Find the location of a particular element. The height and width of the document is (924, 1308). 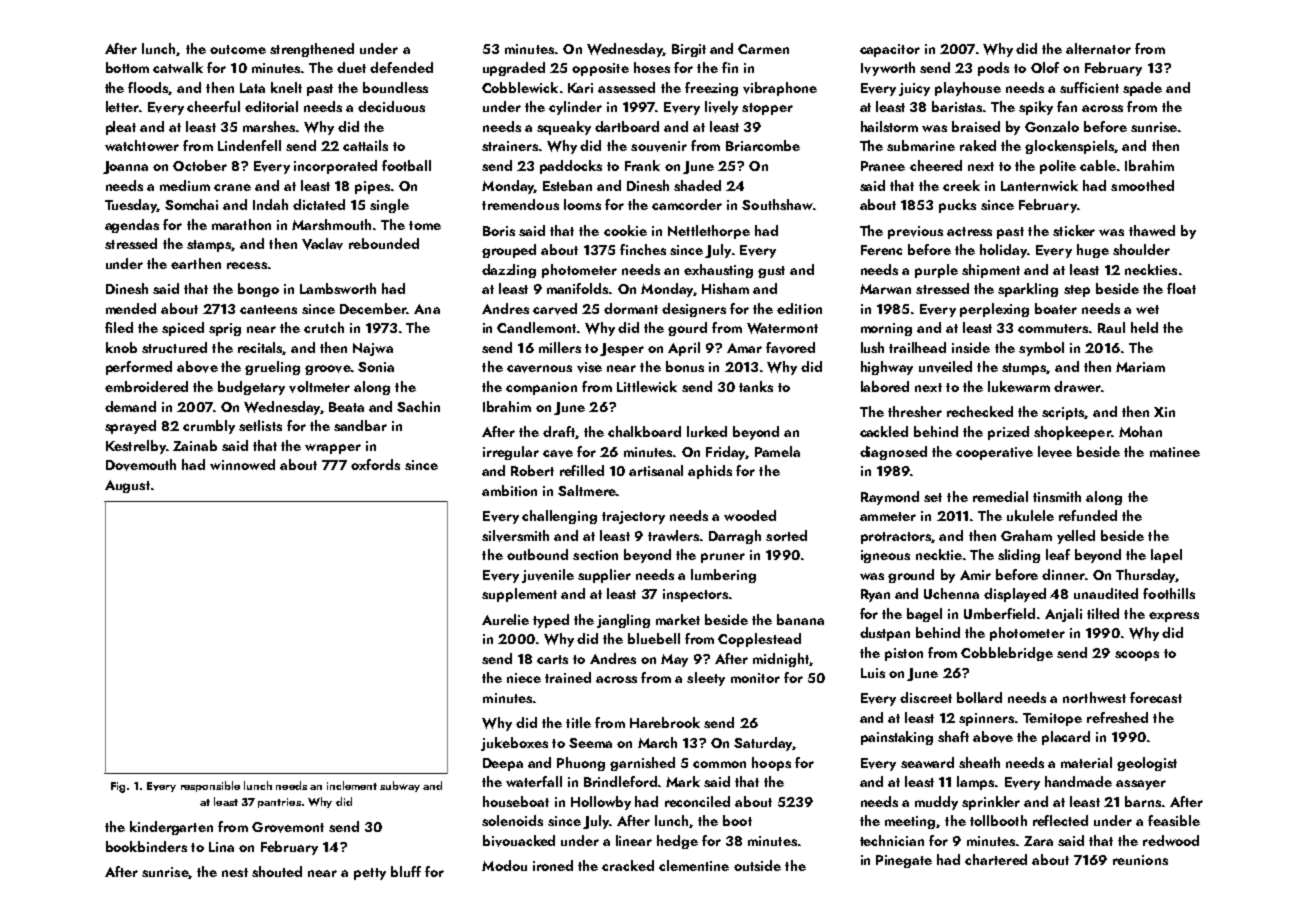

watchtower is located at coordinates (142, 145).
